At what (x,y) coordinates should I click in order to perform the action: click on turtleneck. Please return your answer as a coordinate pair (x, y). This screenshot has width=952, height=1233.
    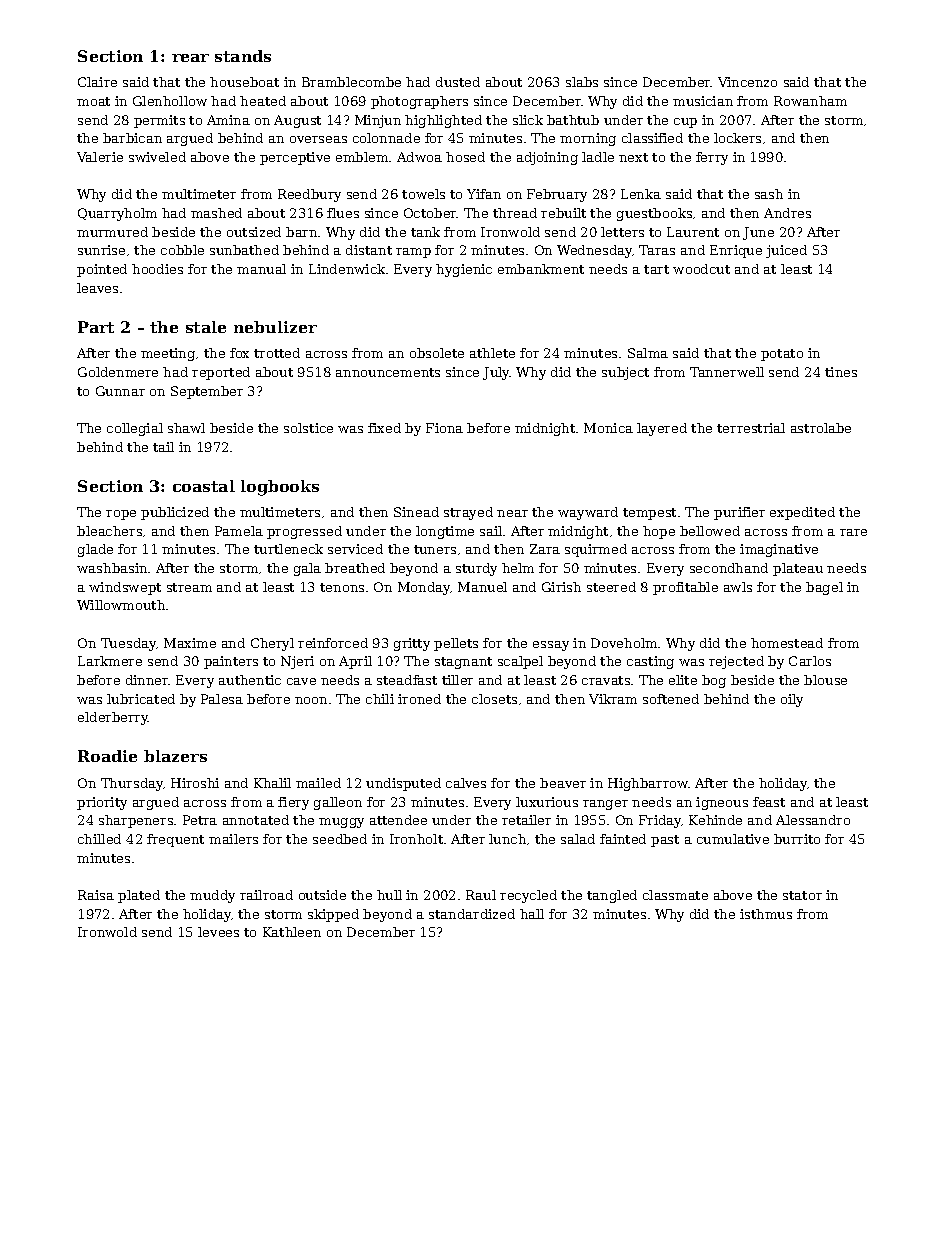
    Looking at the image, I should click on (288, 549).
